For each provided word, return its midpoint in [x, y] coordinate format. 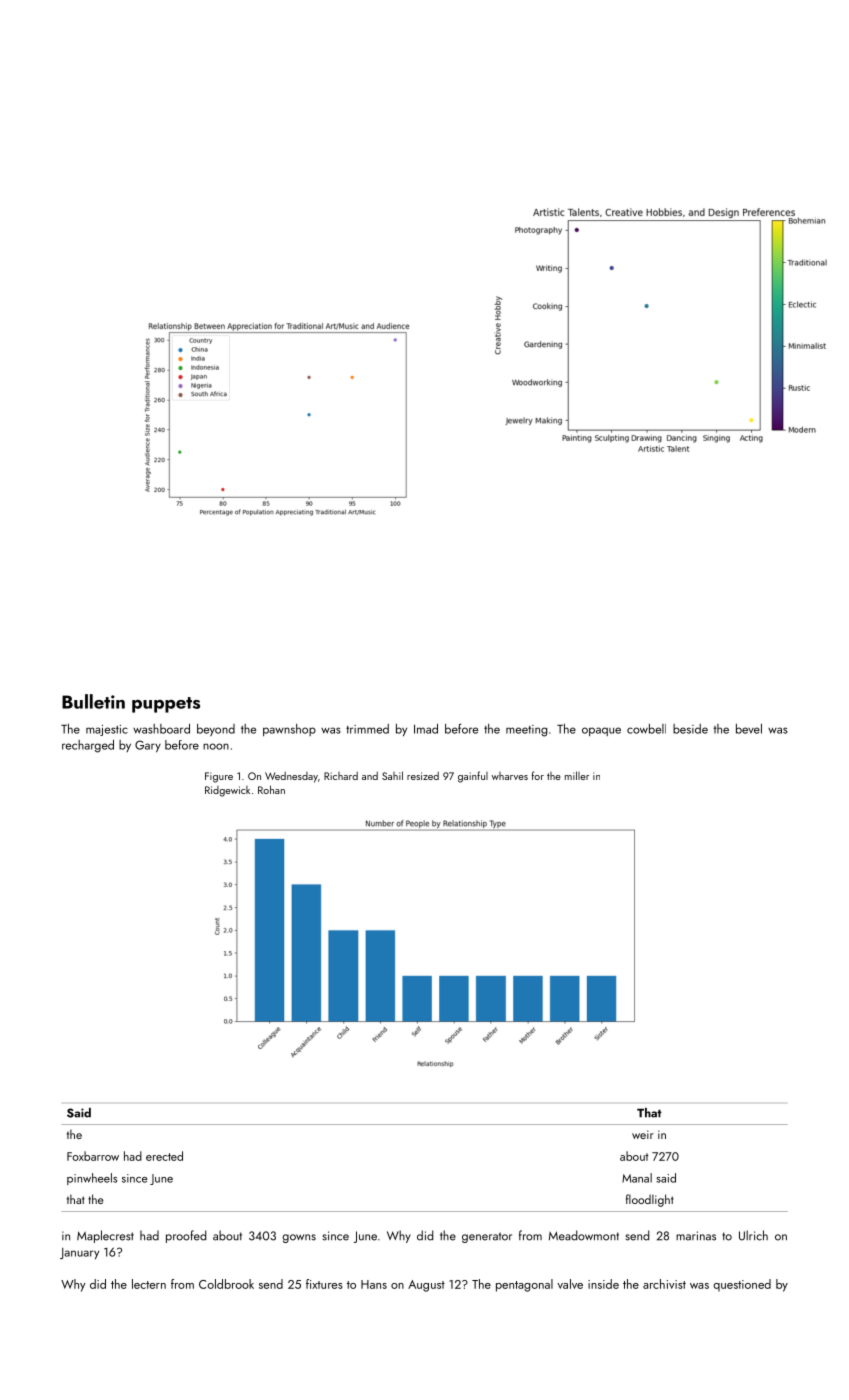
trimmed [367, 729]
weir [643, 1134]
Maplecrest [105, 1236]
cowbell [646, 729]
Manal [637, 1178]
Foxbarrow [93, 1156]
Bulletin [93, 701]
